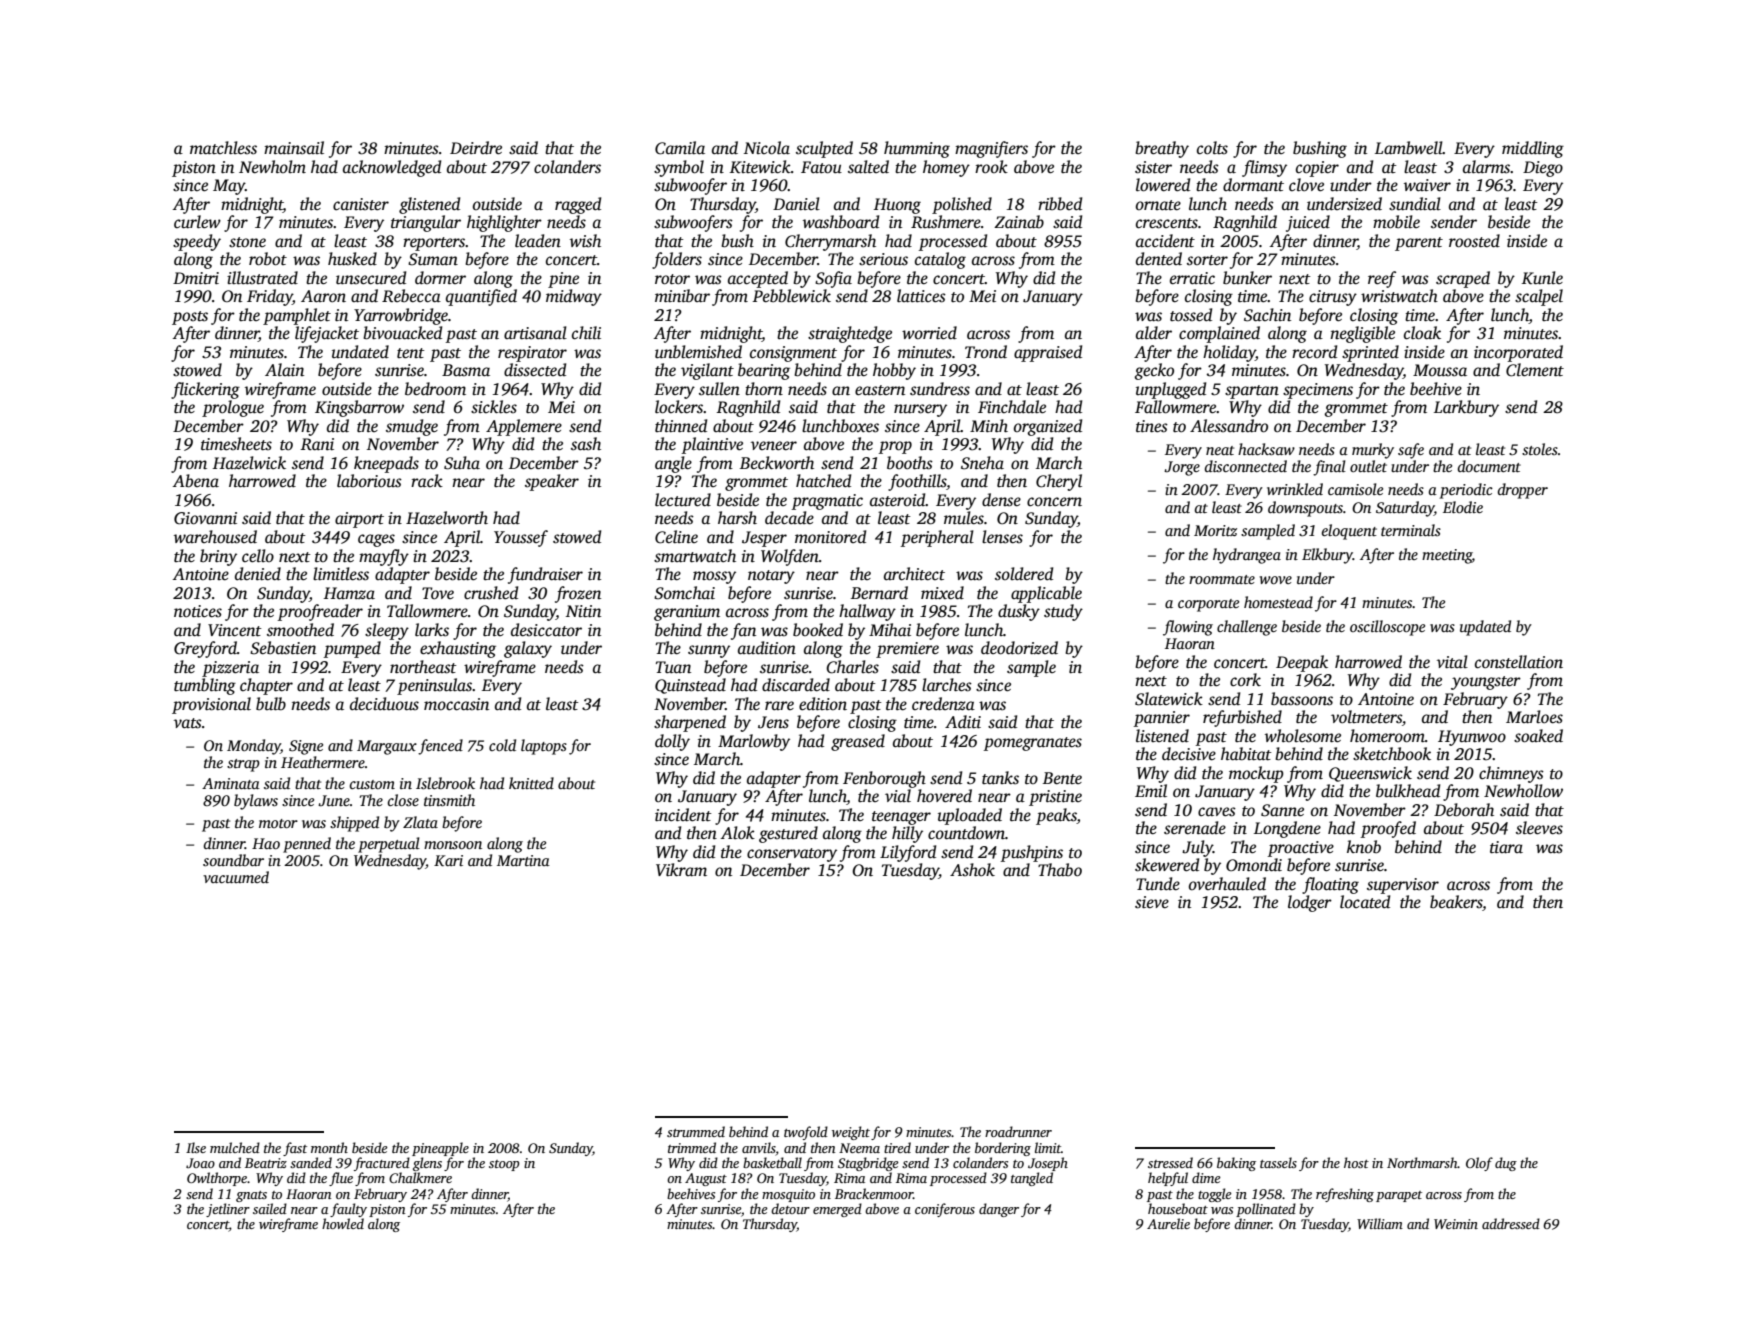 Image resolution: width=1737 pixels, height=1342 pixels. Describe the element at coordinates (196, 278) in the document. I see `Dmitri` at that location.
